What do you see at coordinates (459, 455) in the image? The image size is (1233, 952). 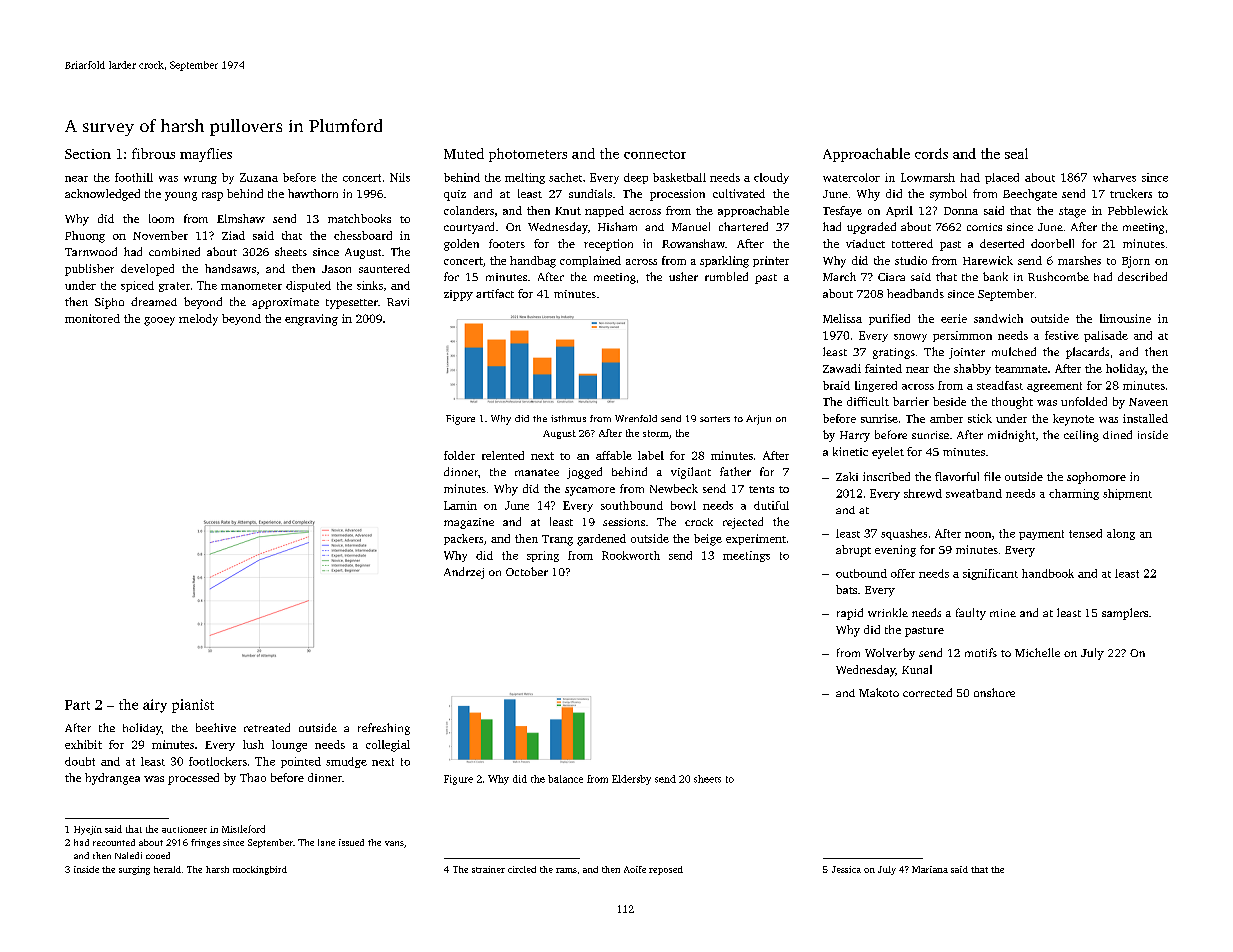 I see `folder` at bounding box center [459, 455].
